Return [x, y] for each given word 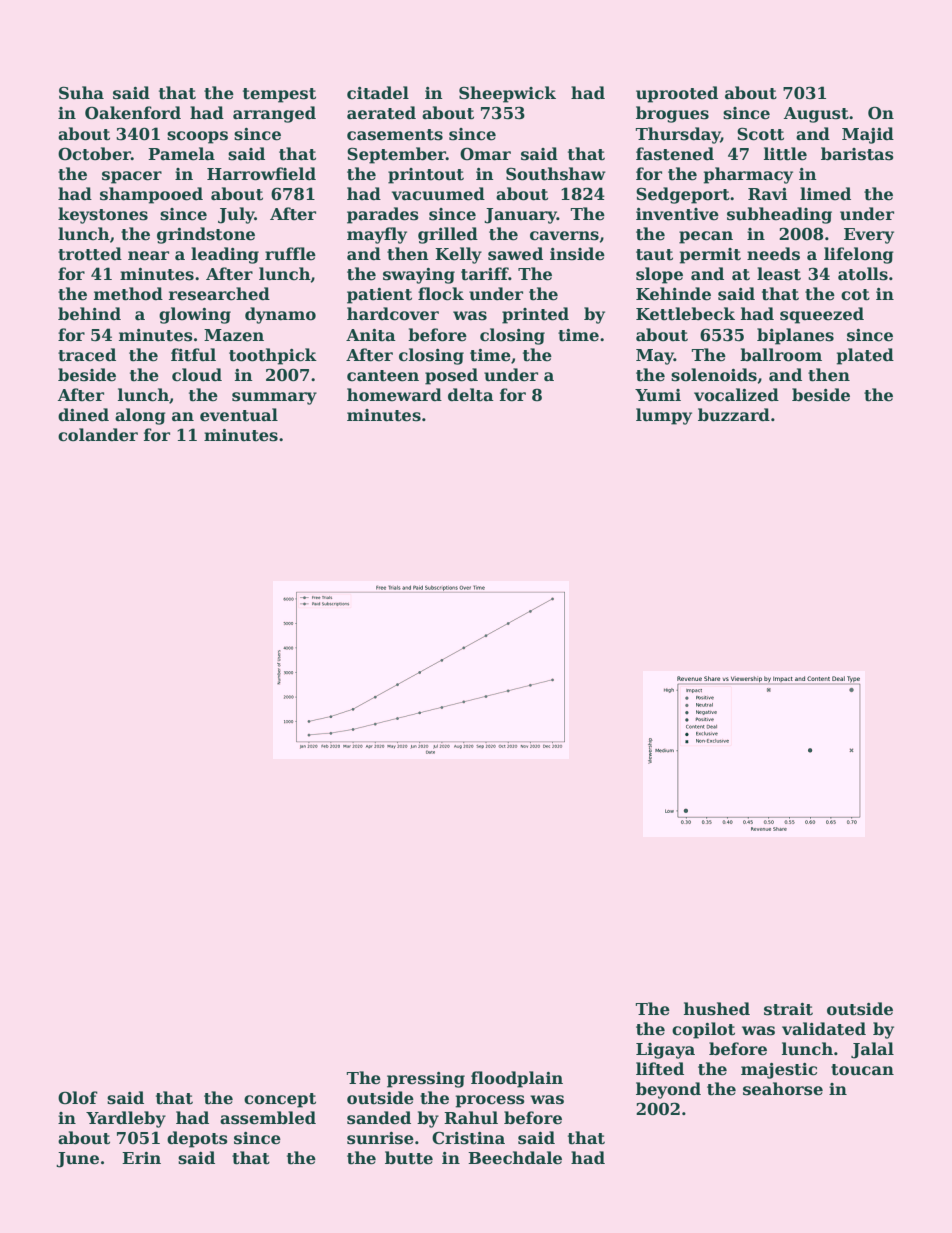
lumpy [664, 416]
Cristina [468, 1138]
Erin [141, 1158]
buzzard [734, 415]
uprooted [677, 94]
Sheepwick [507, 94]
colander [98, 435]
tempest [279, 95]
